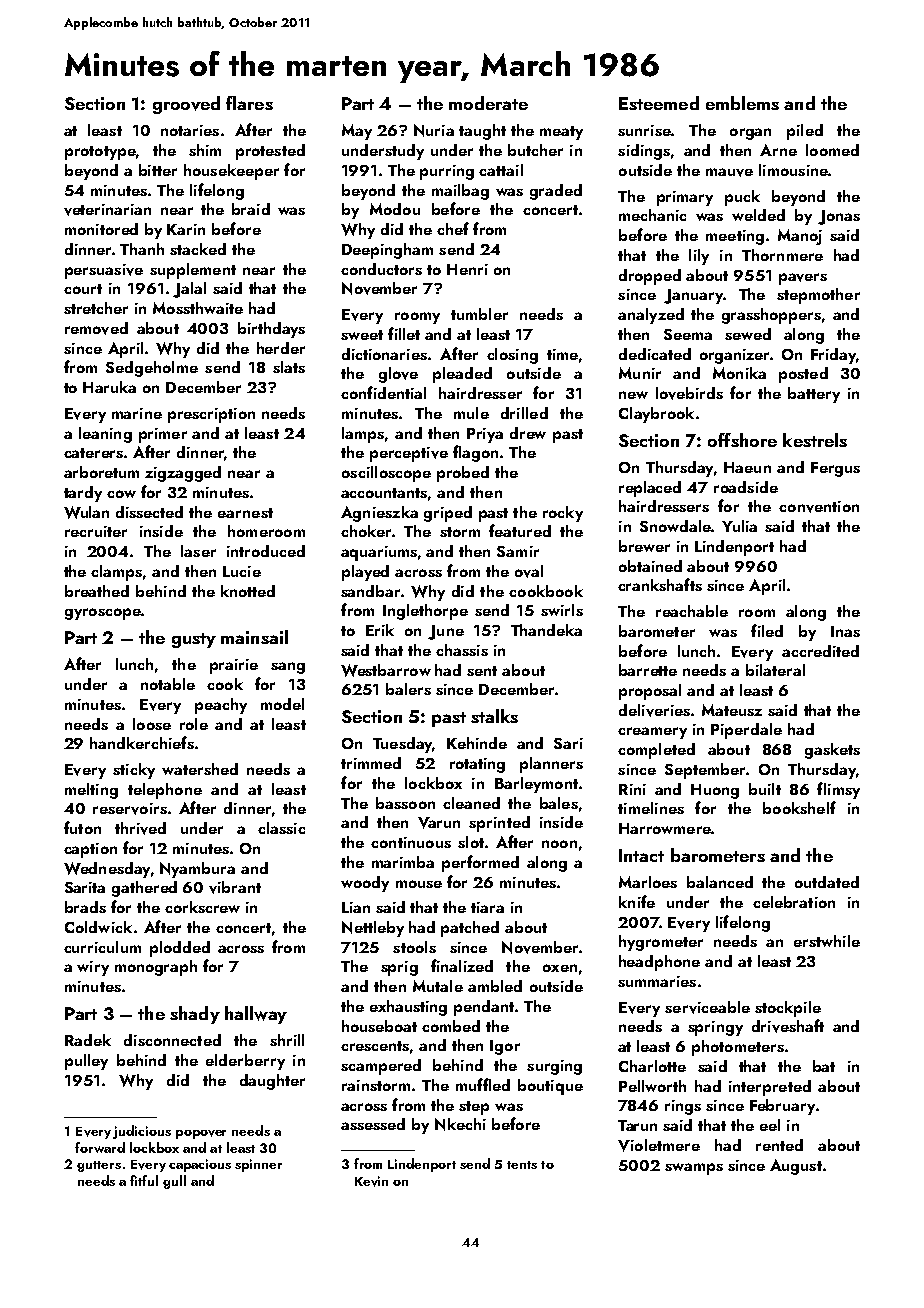 This screenshot has width=924, height=1308. What do you see at coordinates (675, 526) in the screenshot?
I see `Snowdale` at bounding box center [675, 526].
